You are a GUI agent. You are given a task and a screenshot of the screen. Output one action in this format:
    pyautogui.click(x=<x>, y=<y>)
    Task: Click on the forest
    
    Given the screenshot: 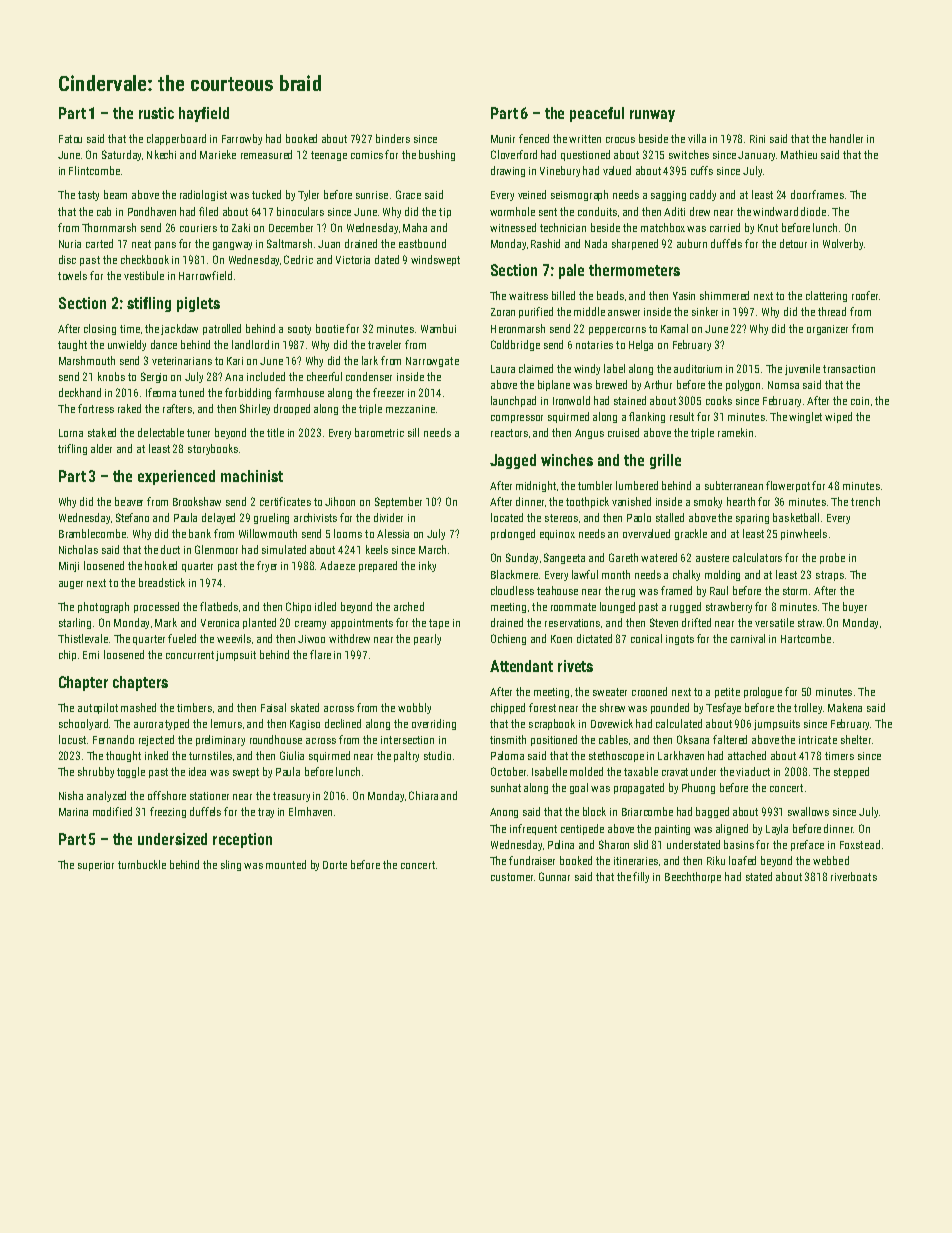 What is the action you would take?
    pyautogui.click(x=542, y=707)
